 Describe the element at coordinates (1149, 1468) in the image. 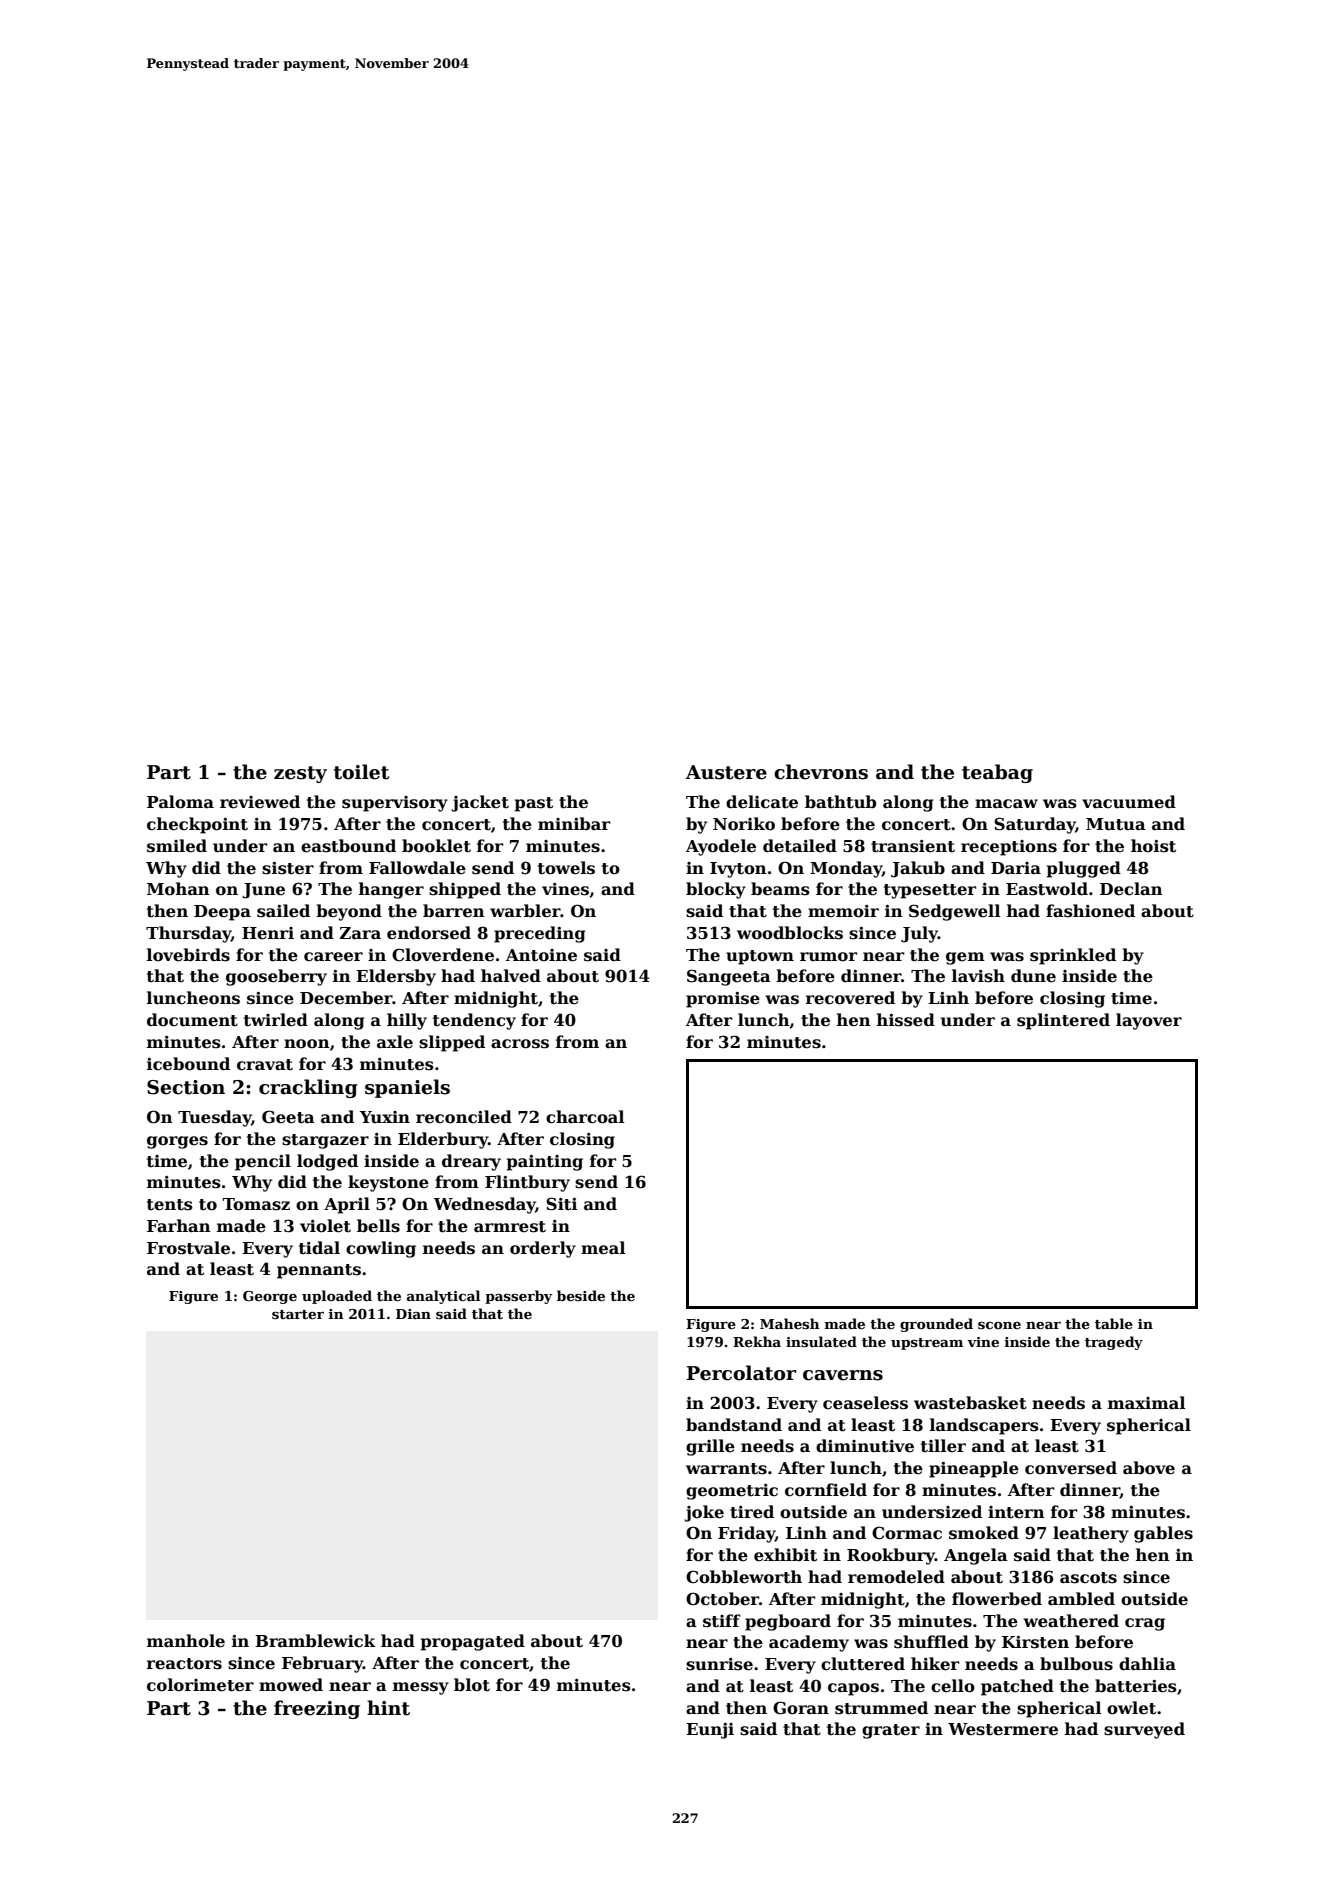

I see `above` at that location.
